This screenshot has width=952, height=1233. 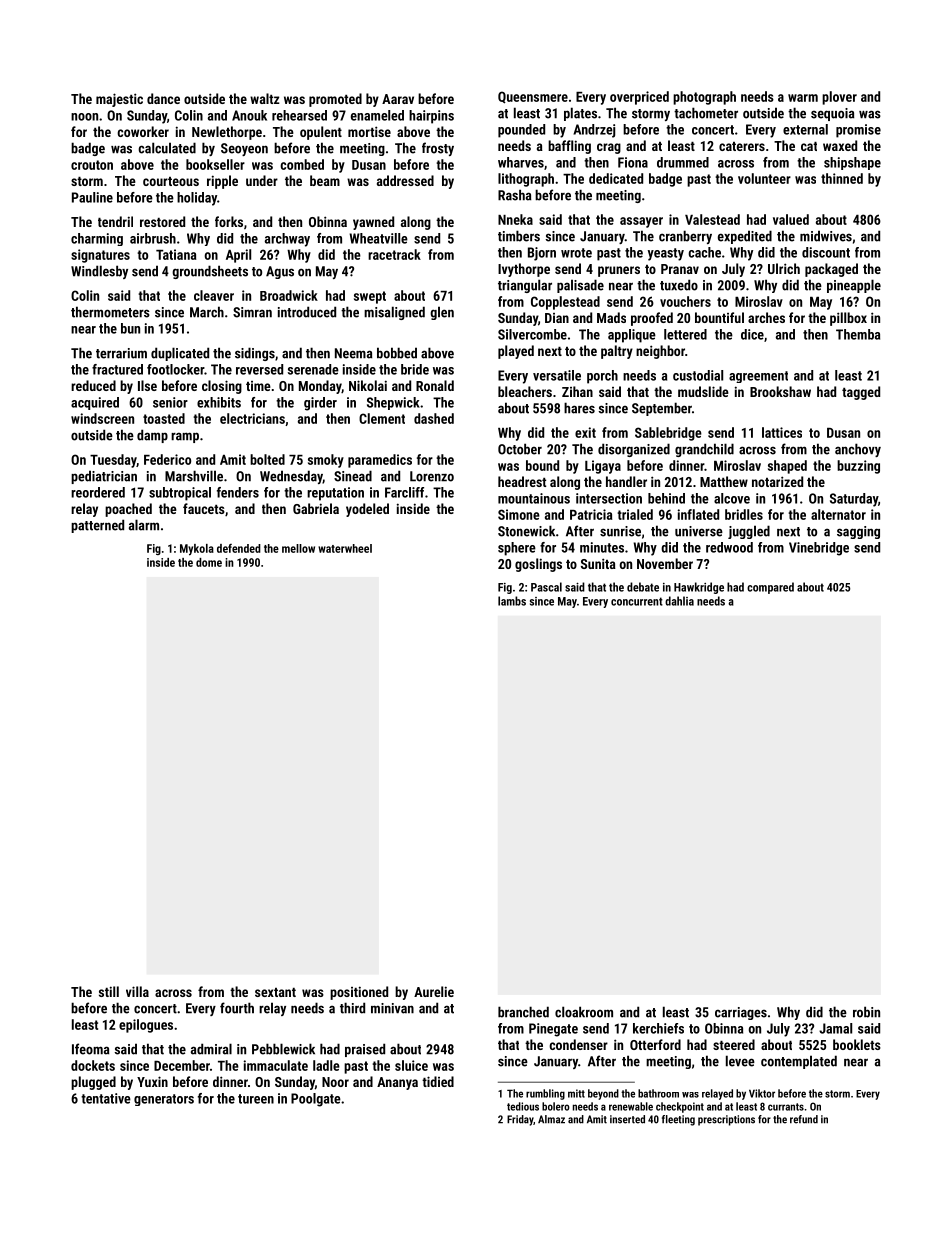 What do you see at coordinates (639, 98) in the screenshot?
I see `overpriced` at bounding box center [639, 98].
